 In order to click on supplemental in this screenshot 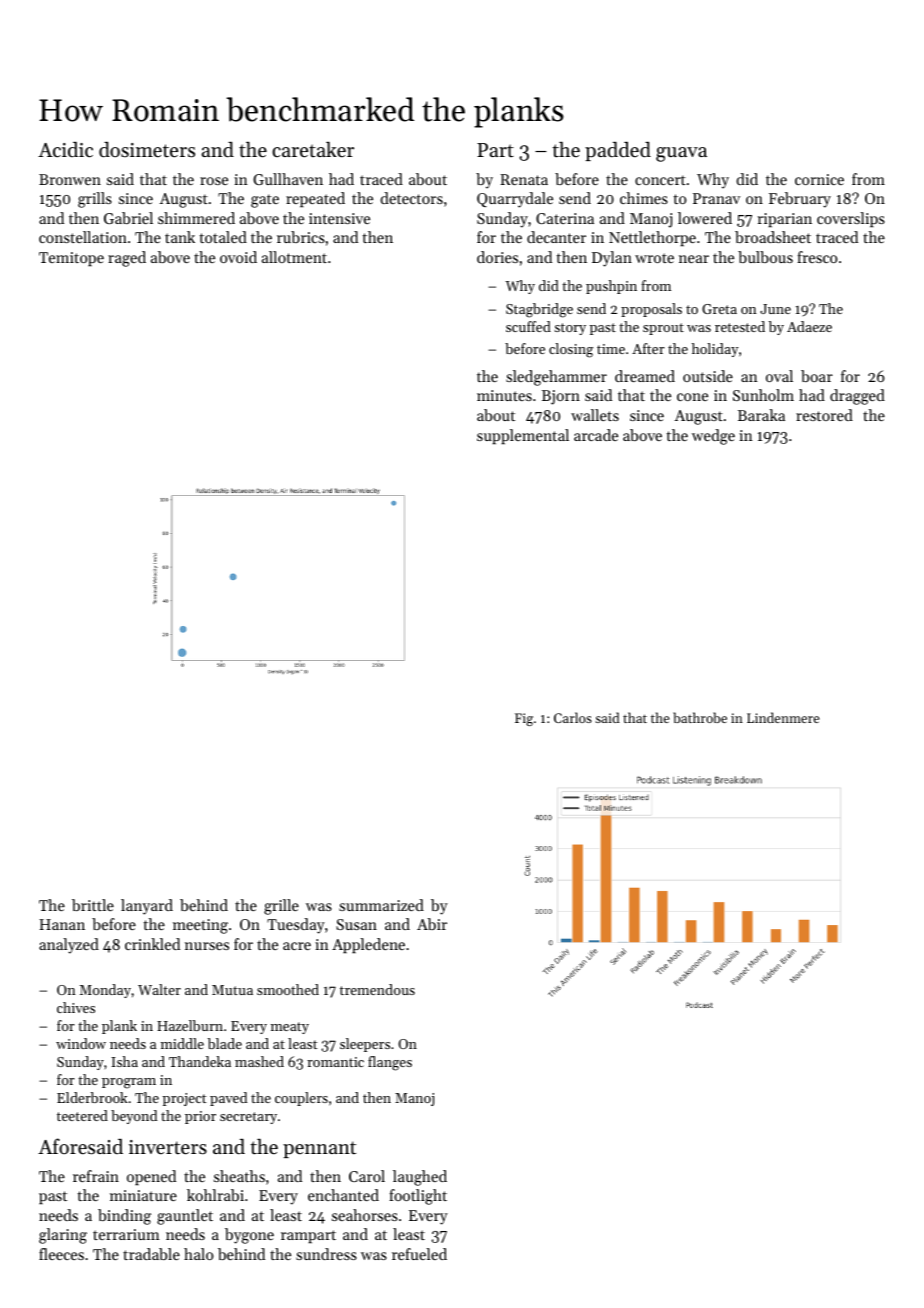, I will do `click(523, 436)`.
